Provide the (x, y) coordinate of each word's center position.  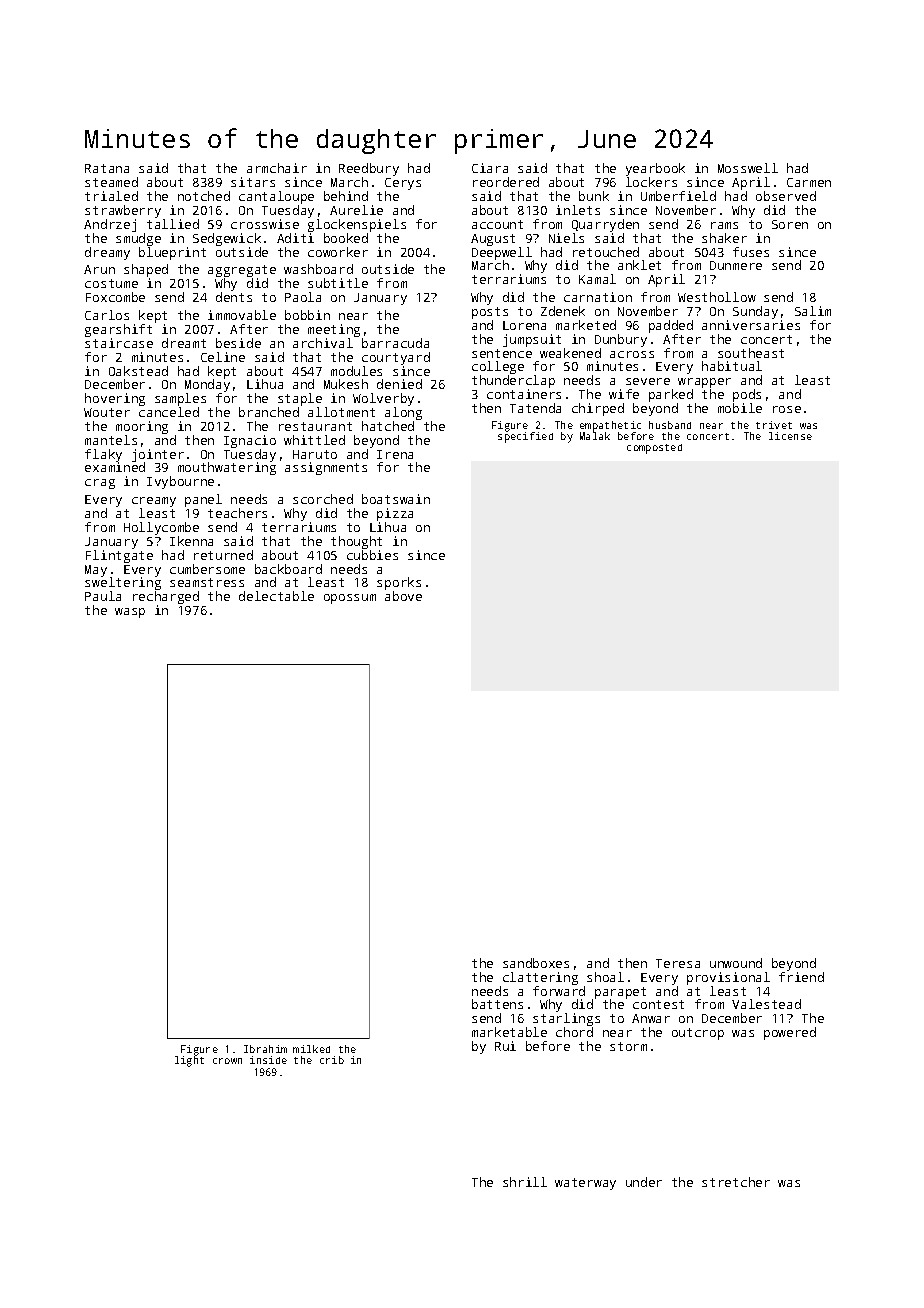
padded (671, 326)
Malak (595, 436)
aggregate (242, 272)
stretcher (736, 1182)
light (189, 1062)
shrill (525, 1182)
